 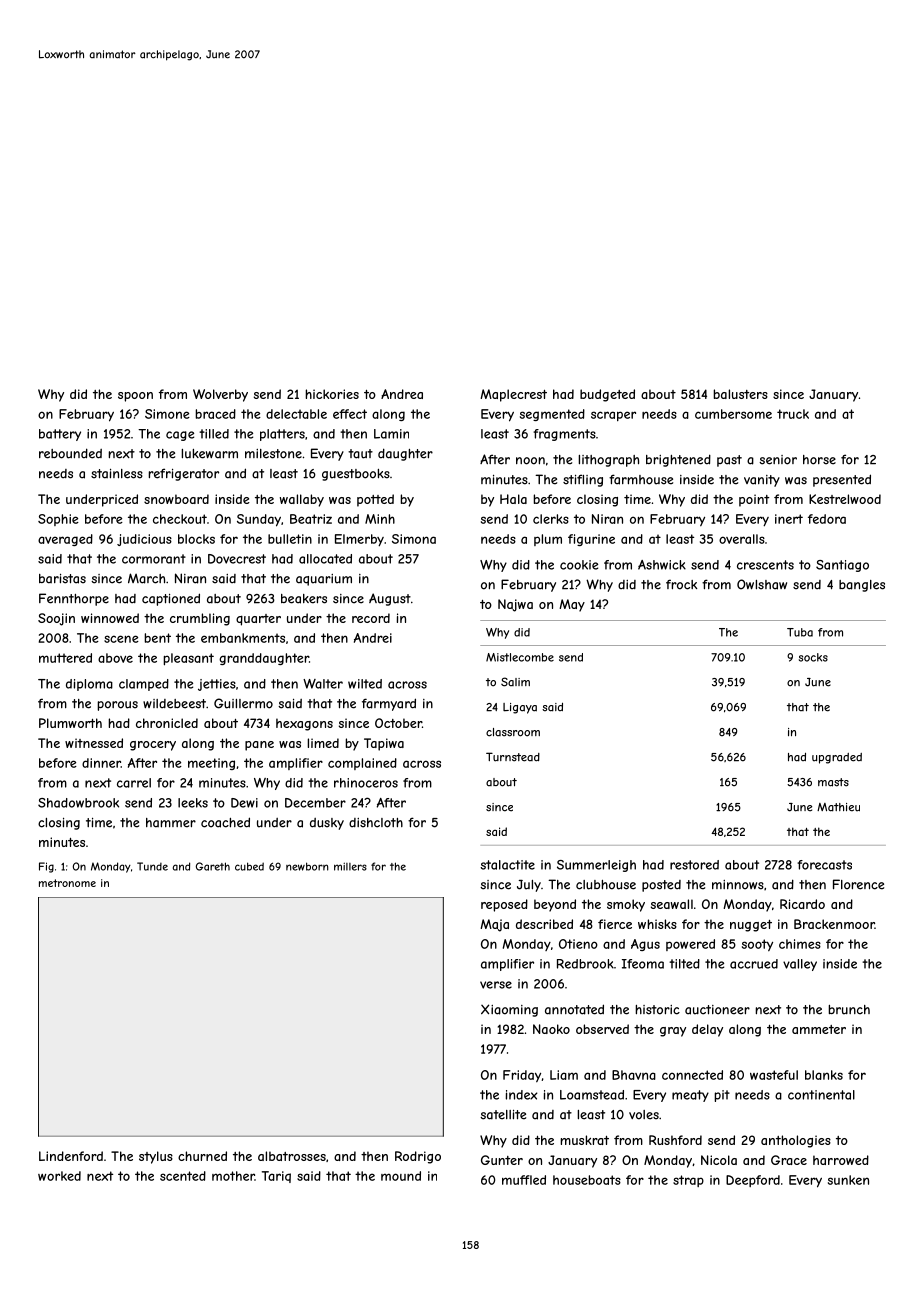 I want to click on Tariq, so click(x=276, y=1177).
